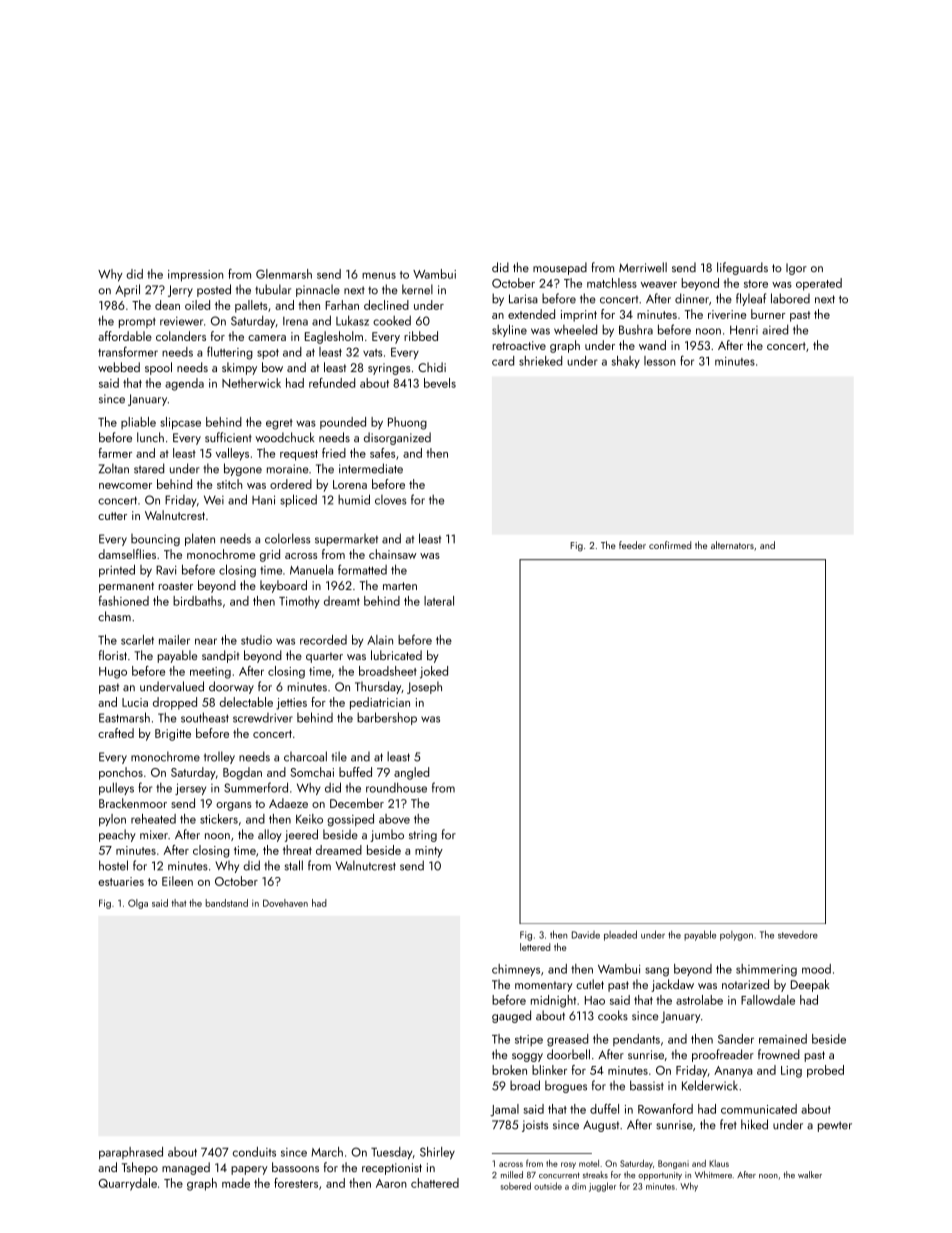 The image size is (952, 1233). What do you see at coordinates (113, 865) in the document?
I see `hostel` at bounding box center [113, 865].
